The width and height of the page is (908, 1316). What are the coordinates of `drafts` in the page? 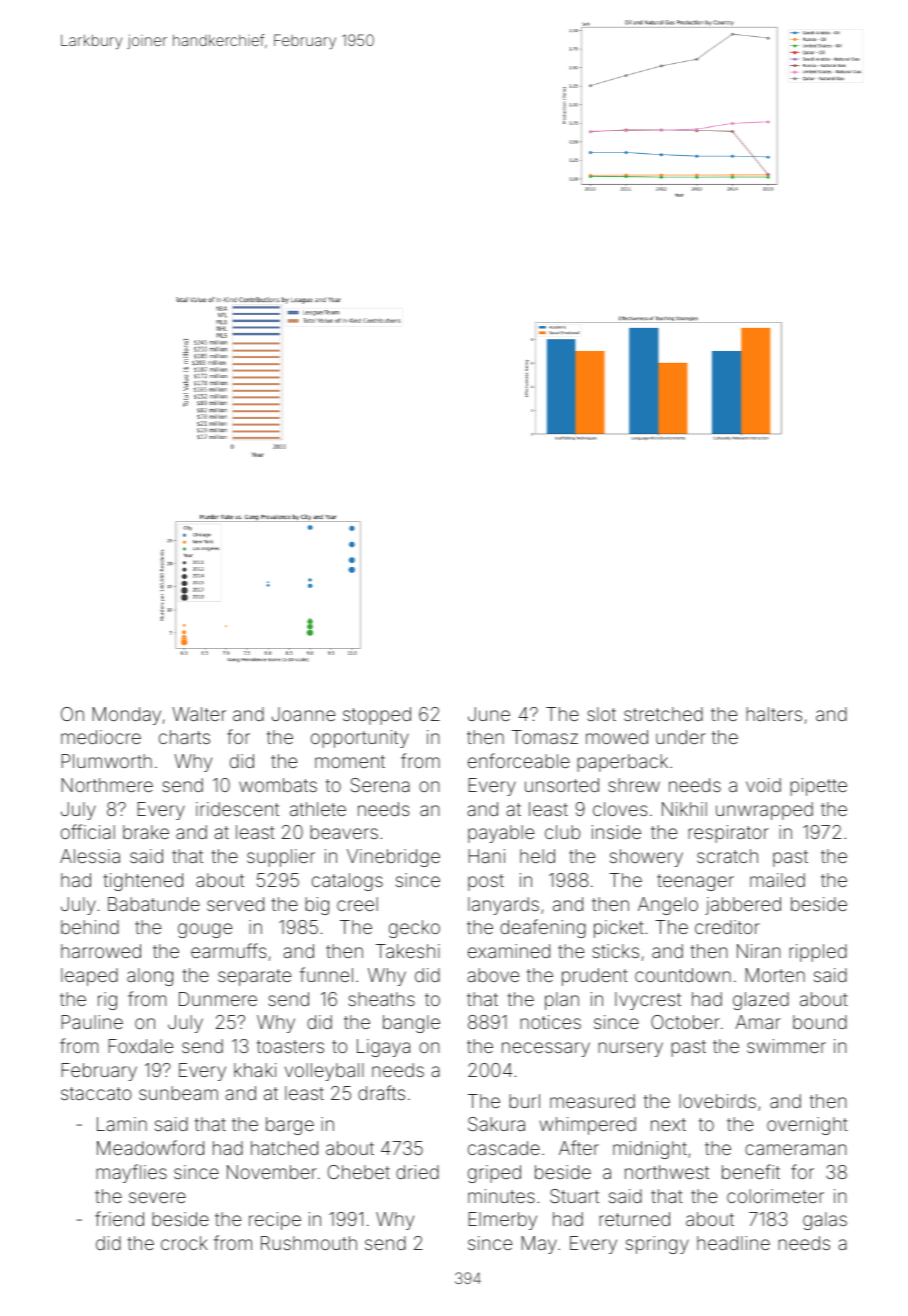 It's located at (381, 1092).
